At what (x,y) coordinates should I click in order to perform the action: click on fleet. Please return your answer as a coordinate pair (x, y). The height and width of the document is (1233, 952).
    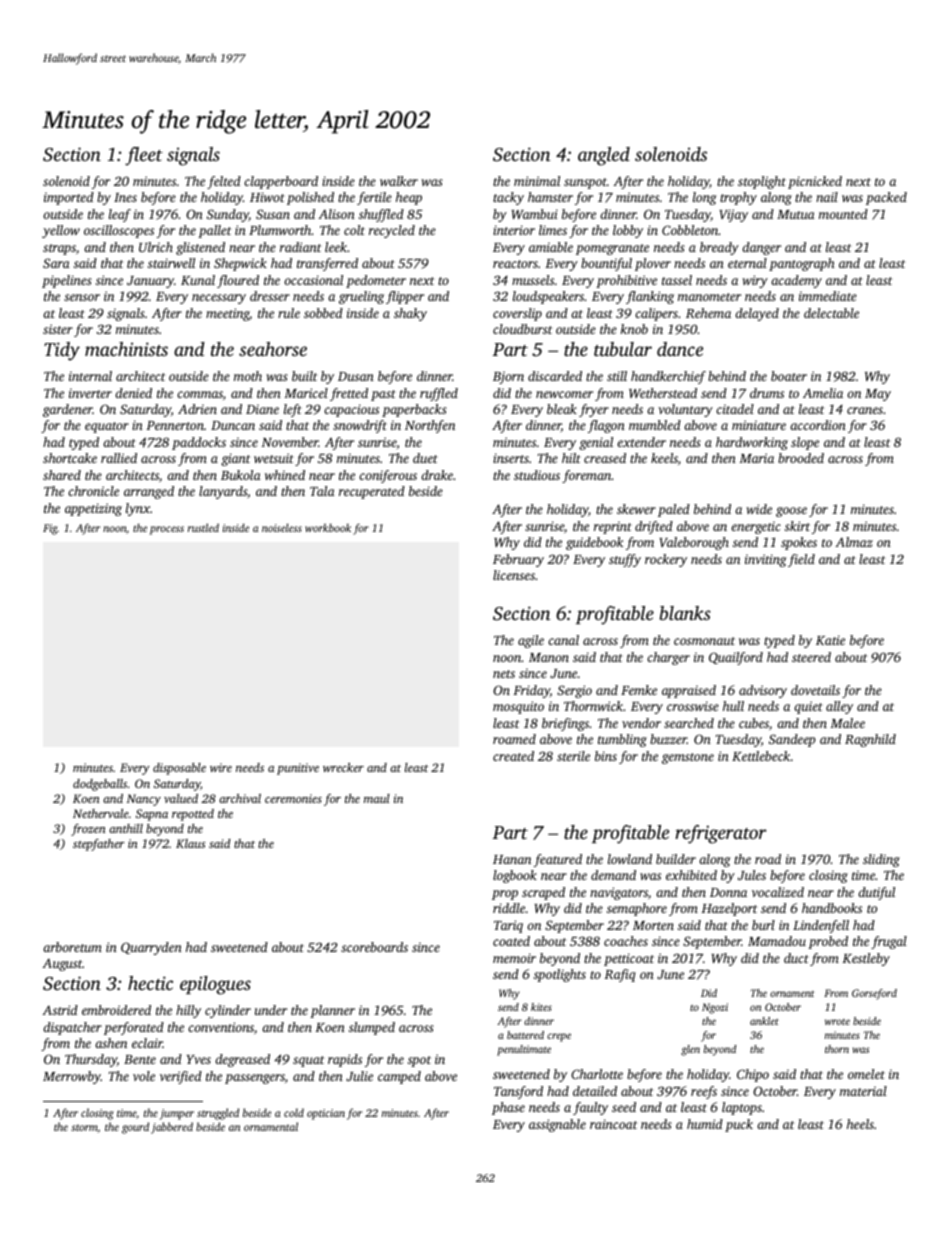
    Looking at the image, I should click on (144, 156).
